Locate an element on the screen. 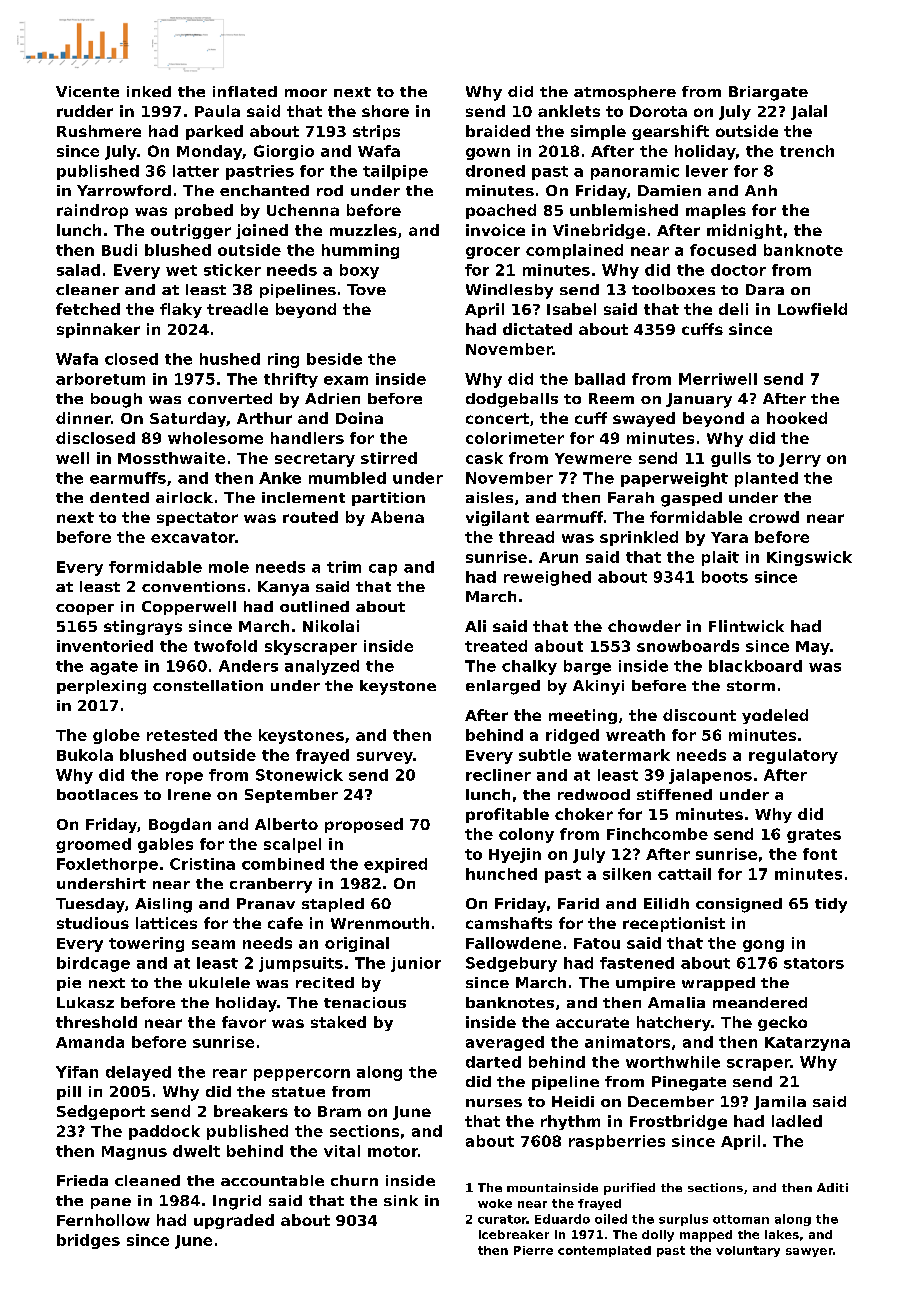 The image size is (908, 1316). curator is located at coordinates (502, 1219).
